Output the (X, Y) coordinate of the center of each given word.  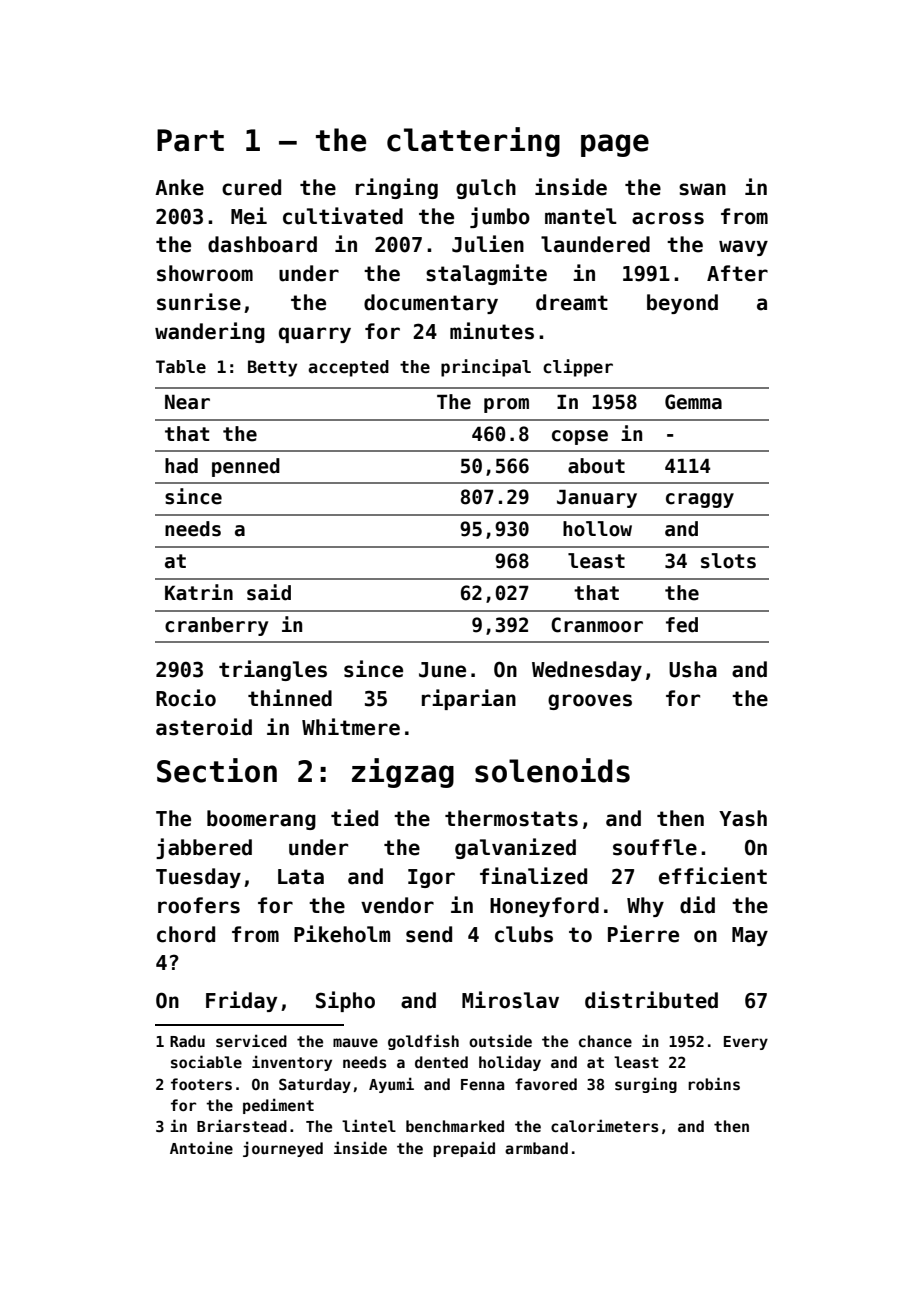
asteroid (204, 727)
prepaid (464, 1149)
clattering (473, 142)
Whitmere (351, 727)
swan (702, 189)
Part (190, 140)
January (597, 498)
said (269, 592)
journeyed (283, 1149)
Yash (743, 818)
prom (506, 405)
